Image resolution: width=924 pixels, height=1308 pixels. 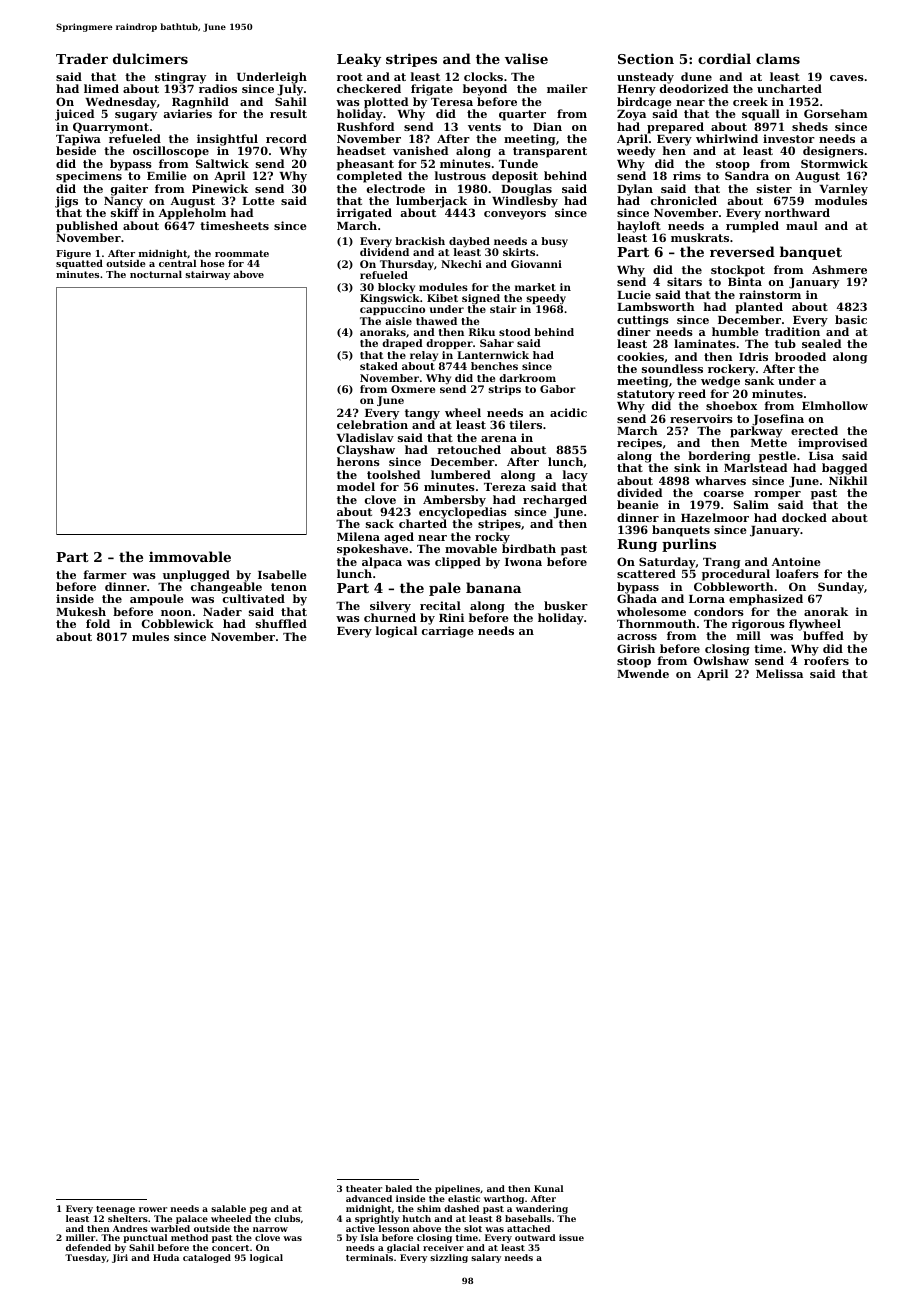 I want to click on glacial, so click(x=403, y=1248).
